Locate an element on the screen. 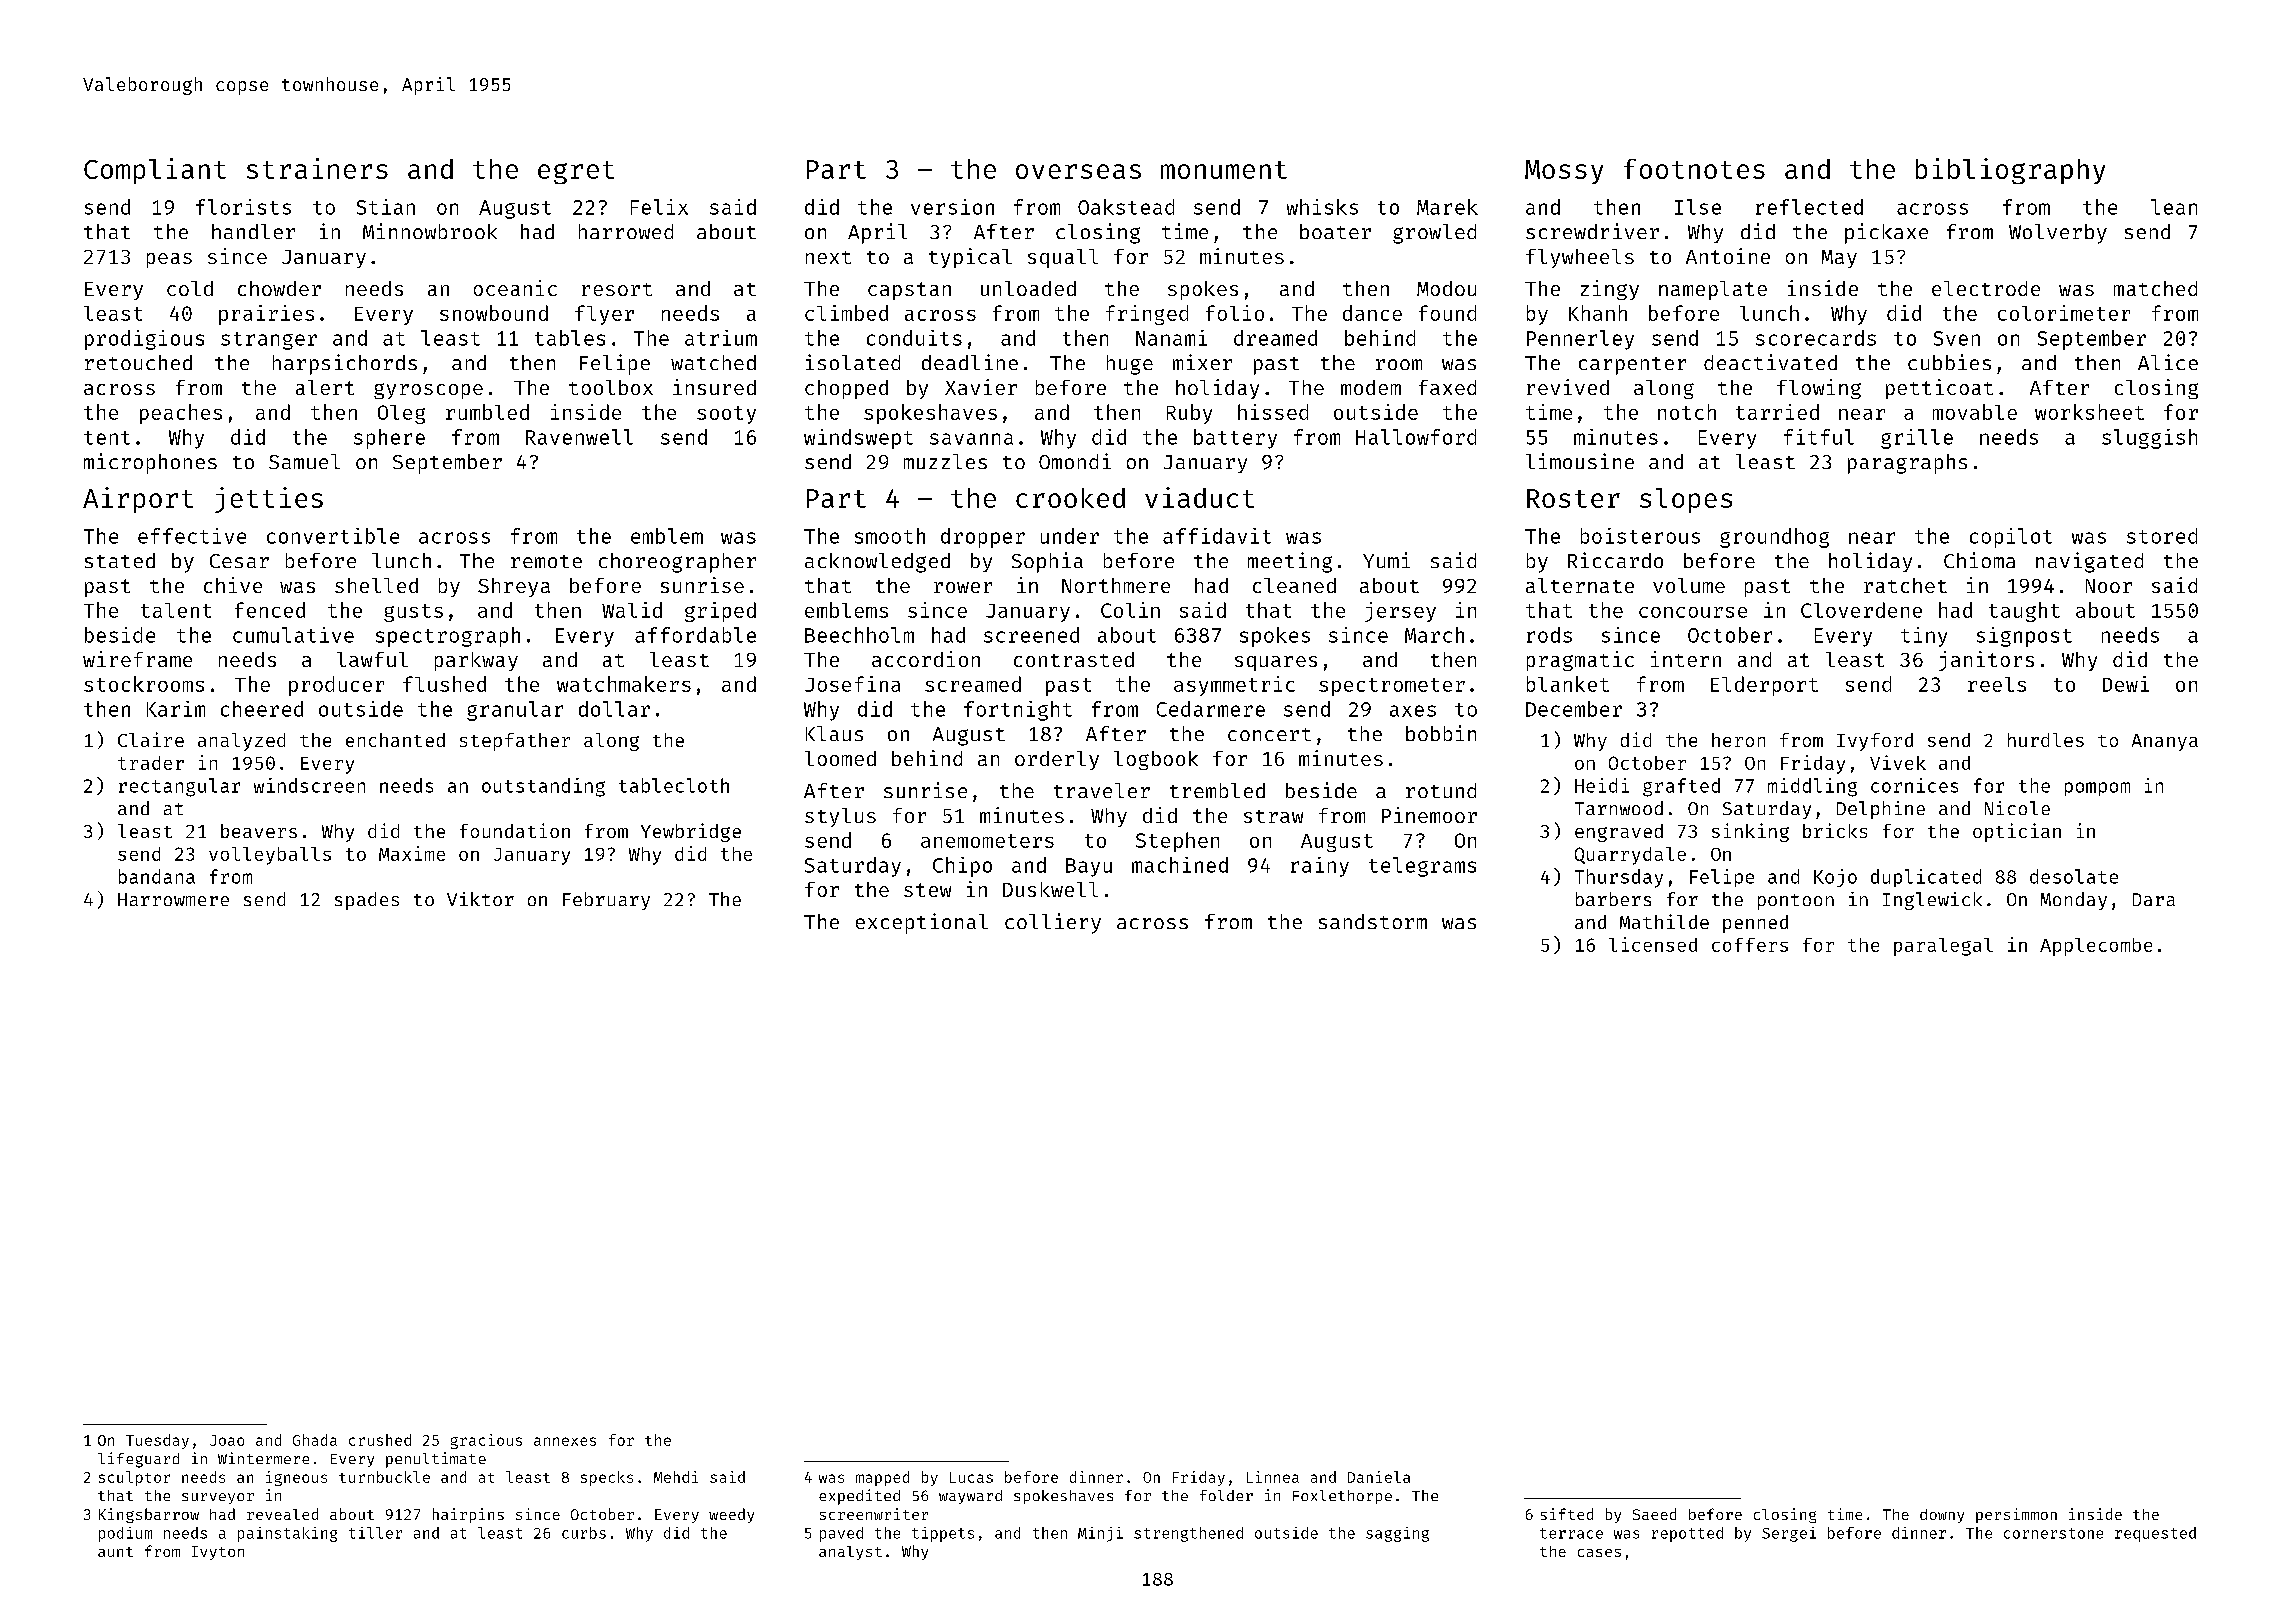 The height and width of the screenshot is (1614, 2282). overseas is located at coordinates (1078, 171).
